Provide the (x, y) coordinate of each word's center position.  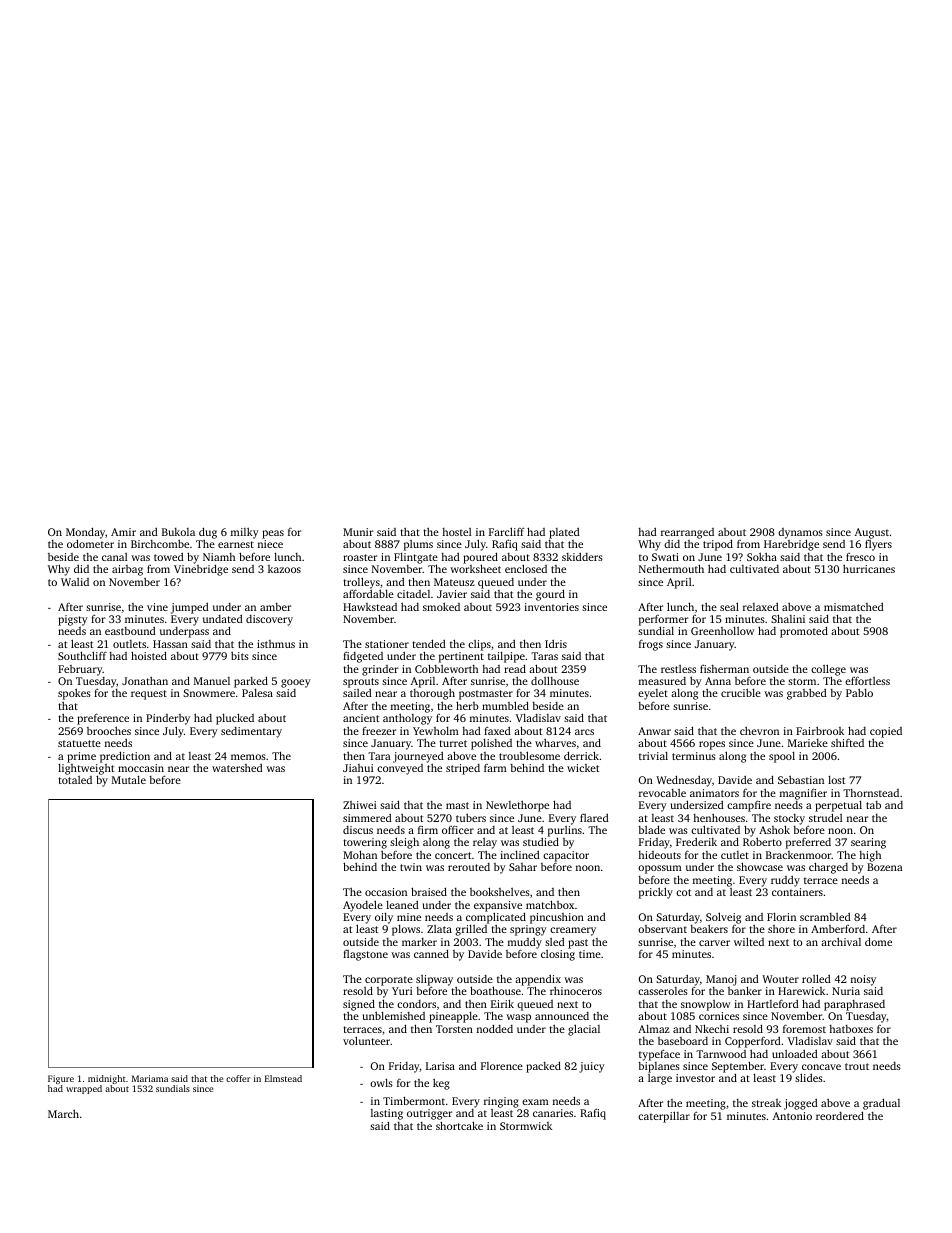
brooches (109, 731)
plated (564, 533)
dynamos (800, 534)
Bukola (178, 532)
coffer (238, 1078)
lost (836, 780)
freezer (379, 730)
